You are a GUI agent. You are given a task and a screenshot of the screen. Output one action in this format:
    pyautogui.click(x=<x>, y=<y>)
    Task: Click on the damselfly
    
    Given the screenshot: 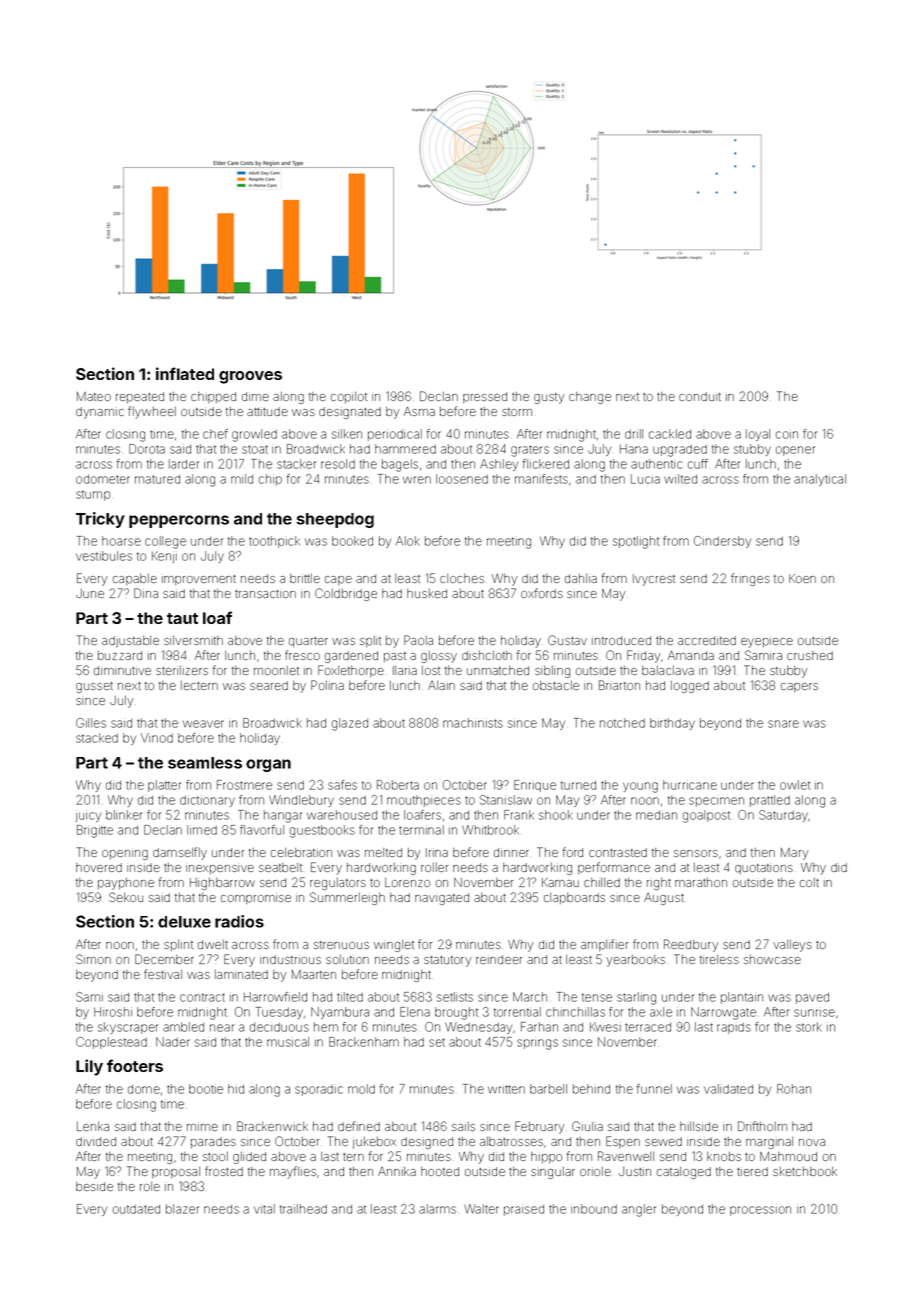 What is the action you would take?
    pyautogui.click(x=180, y=853)
